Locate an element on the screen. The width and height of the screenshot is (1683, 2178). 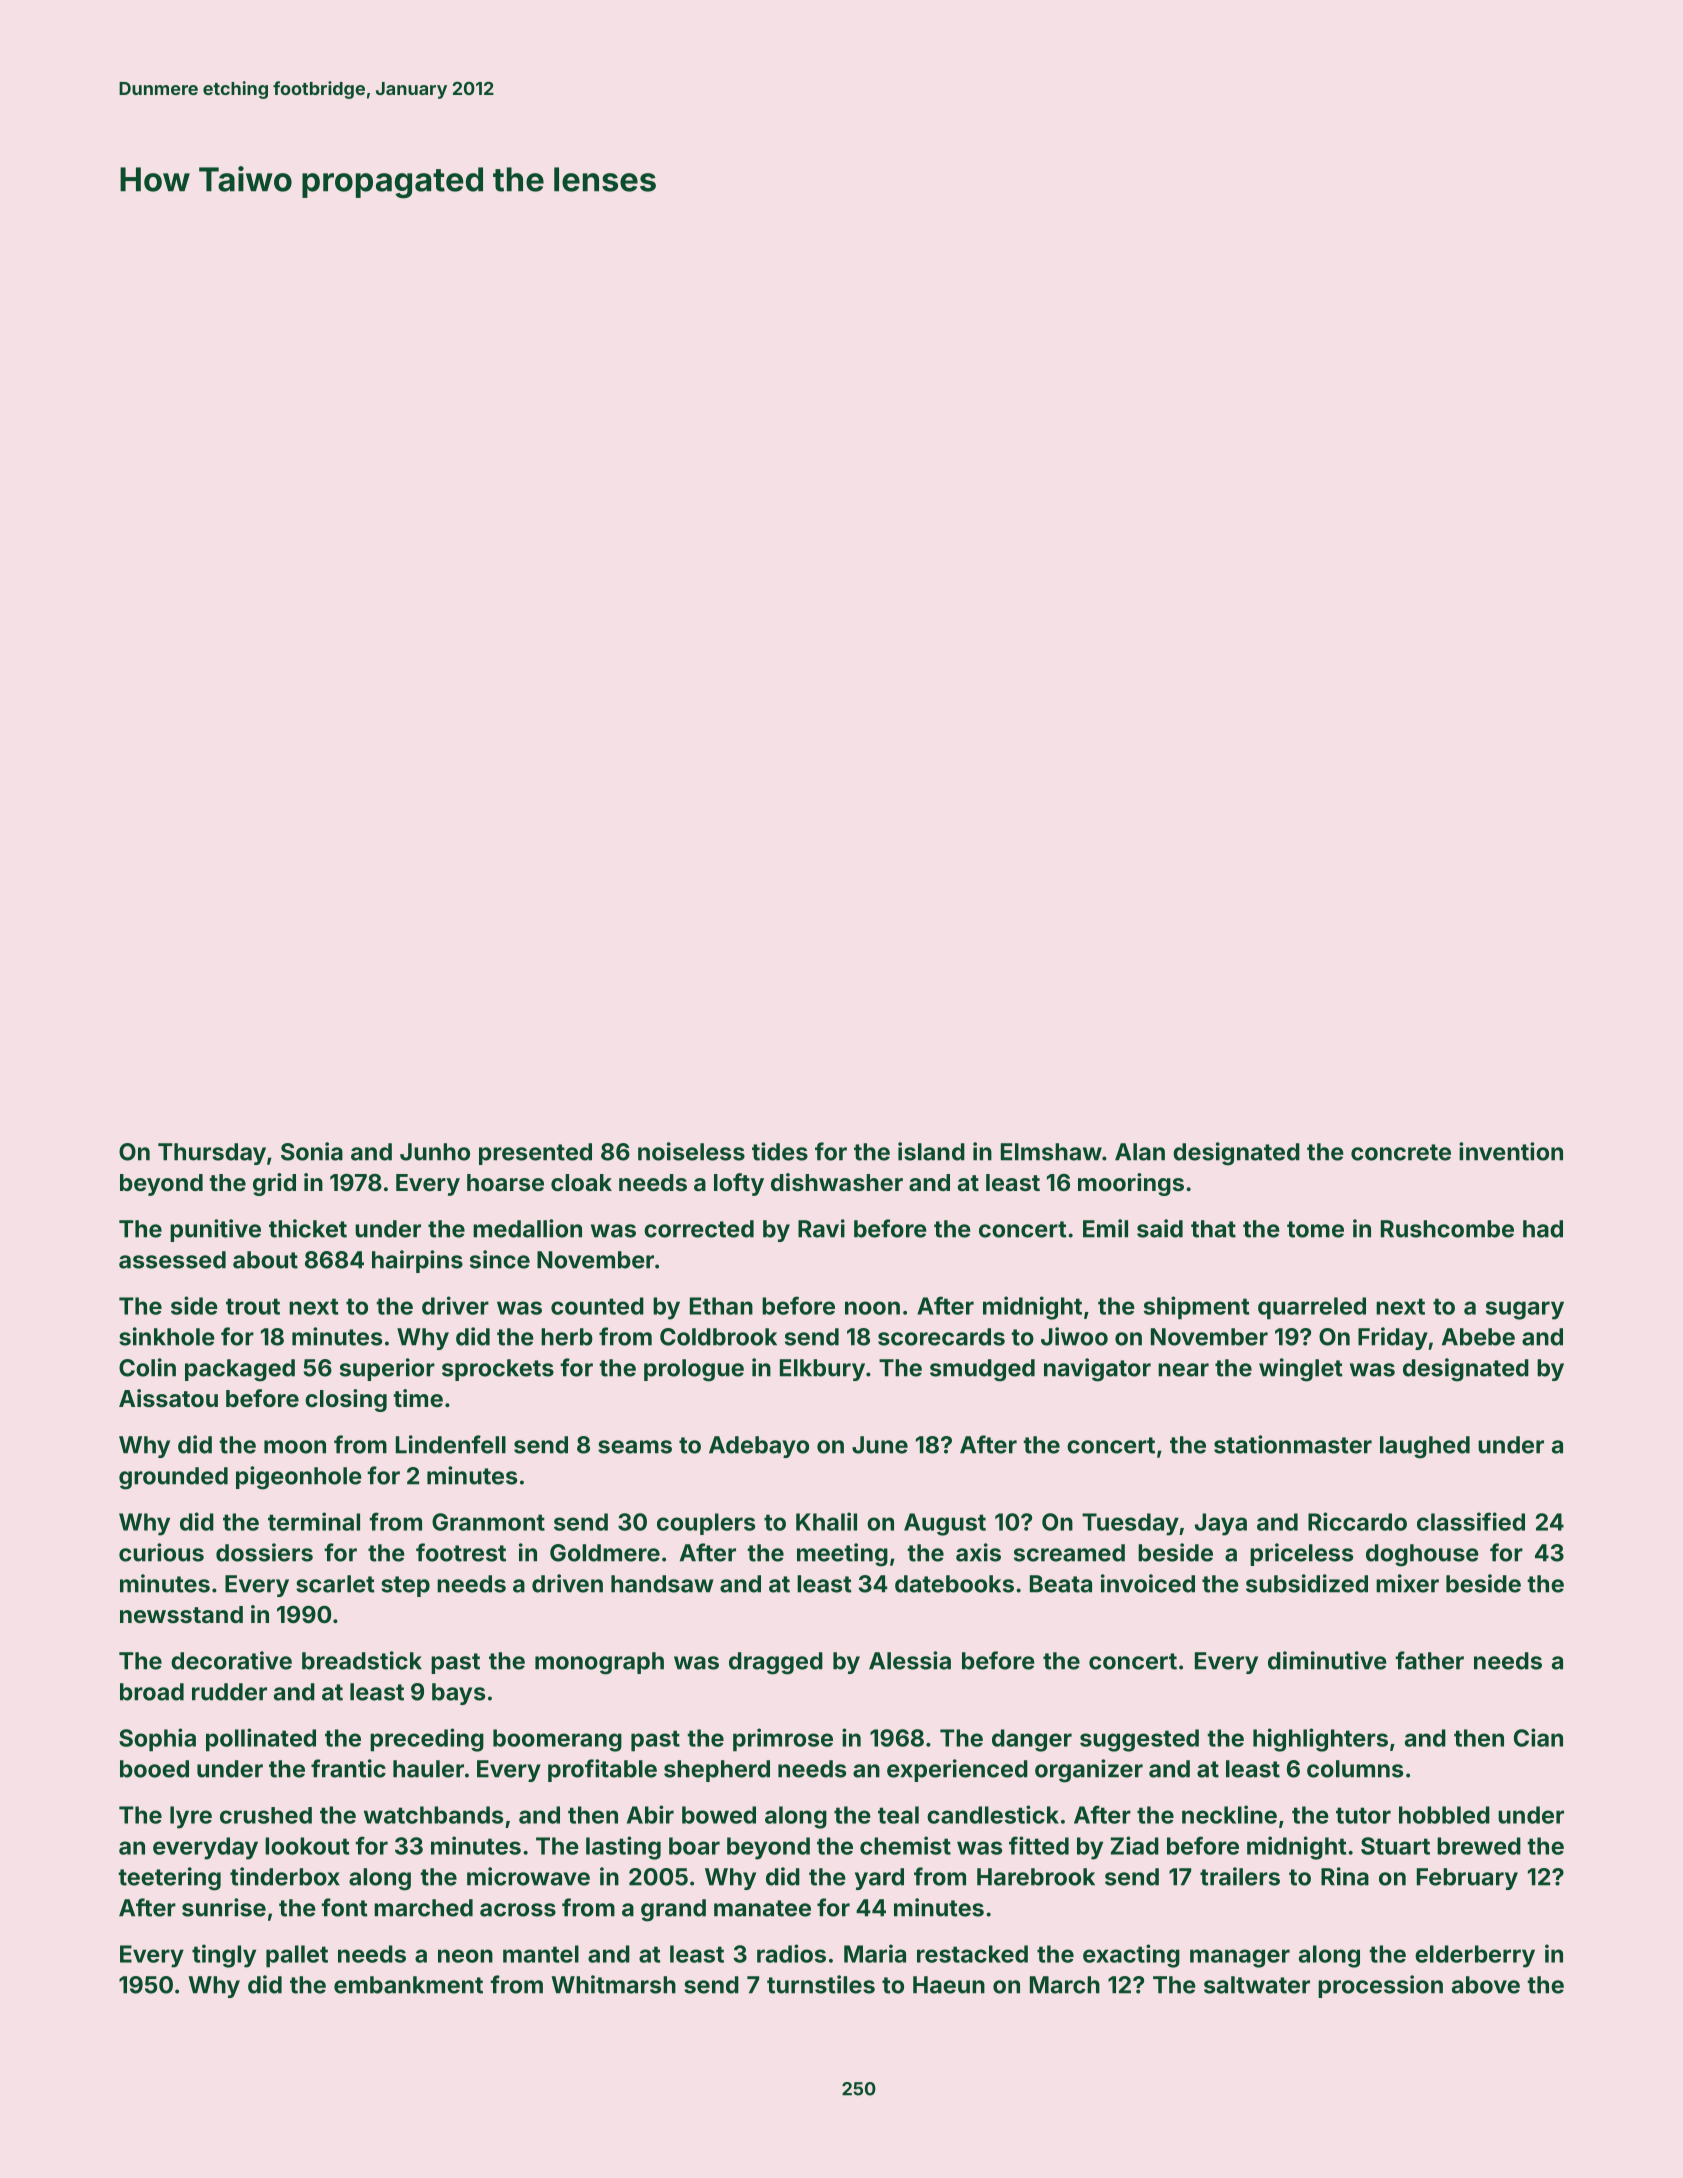
booed is located at coordinates (154, 1769).
